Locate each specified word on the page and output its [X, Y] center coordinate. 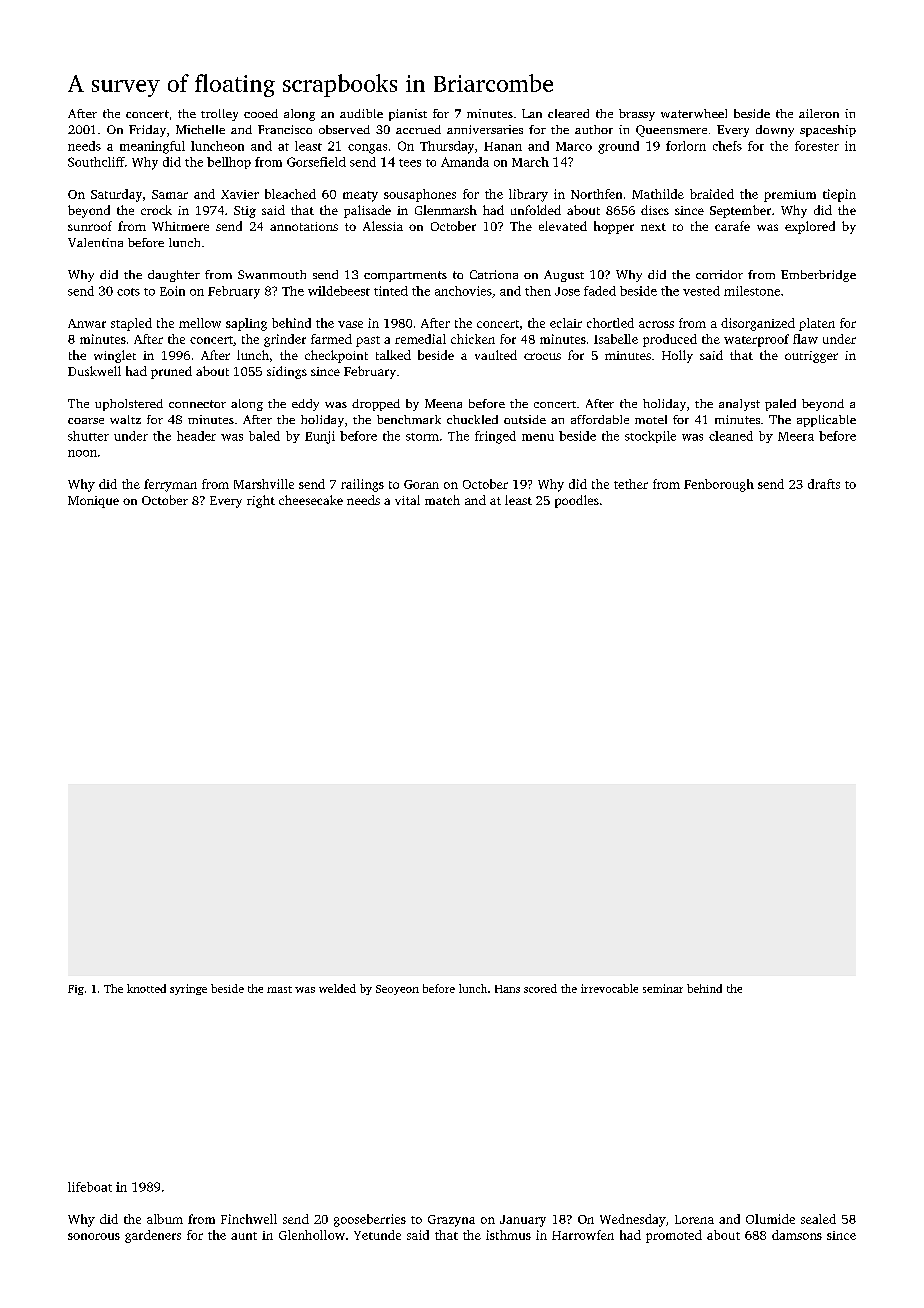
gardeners [153, 1236]
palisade [367, 211]
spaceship [828, 131]
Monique [93, 502]
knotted [146, 988]
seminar [663, 988]
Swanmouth [272, 274]
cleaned [731, 436]
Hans [507, 989]
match [442, 500]
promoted [674, 1236]
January [523, 1221]
